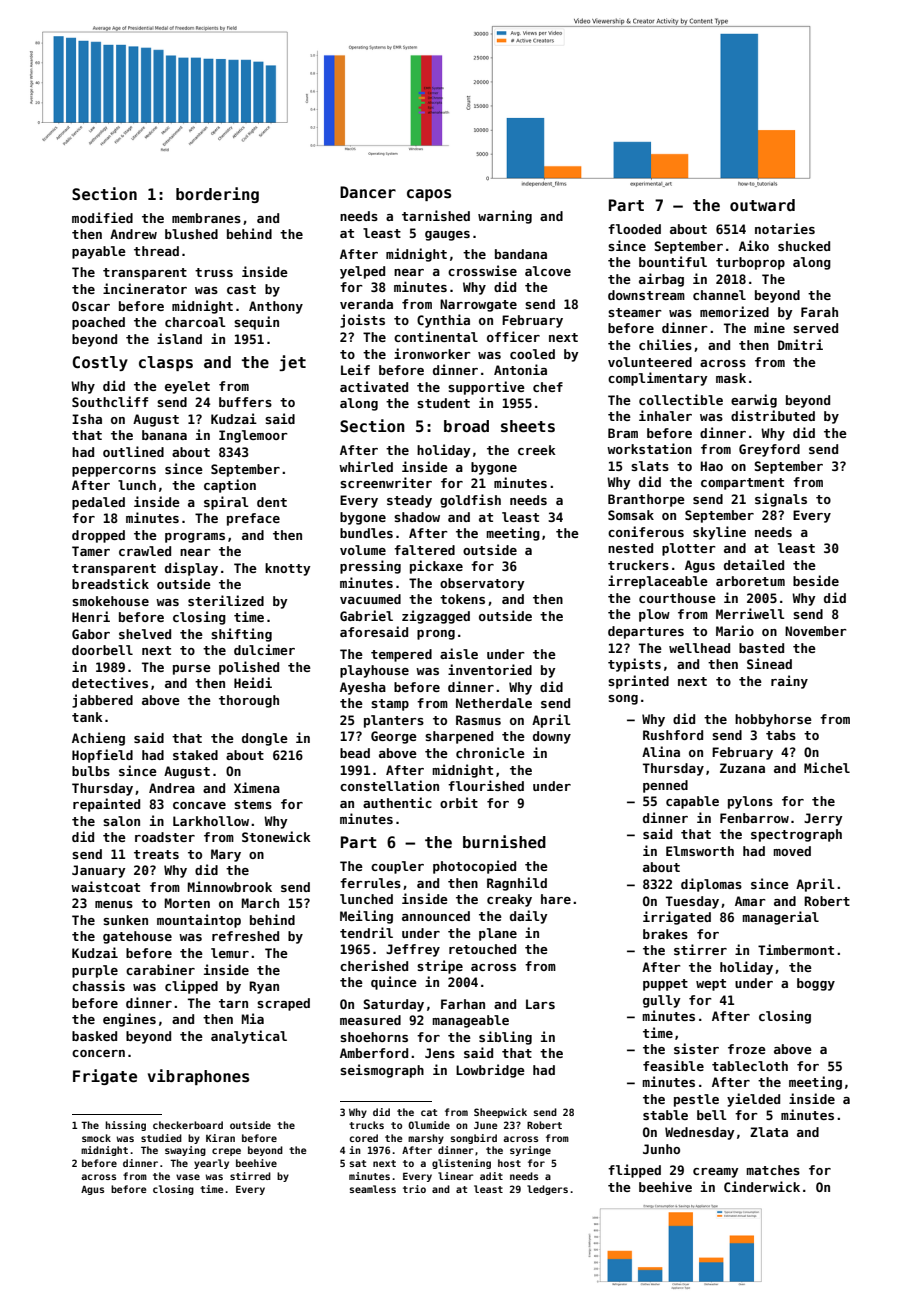 This screenshot has width=924, height=1308. What do you see at coordinates (700, 851) in the screenshot?
I see `Elmsworth` at bounding box center [700, 851].
